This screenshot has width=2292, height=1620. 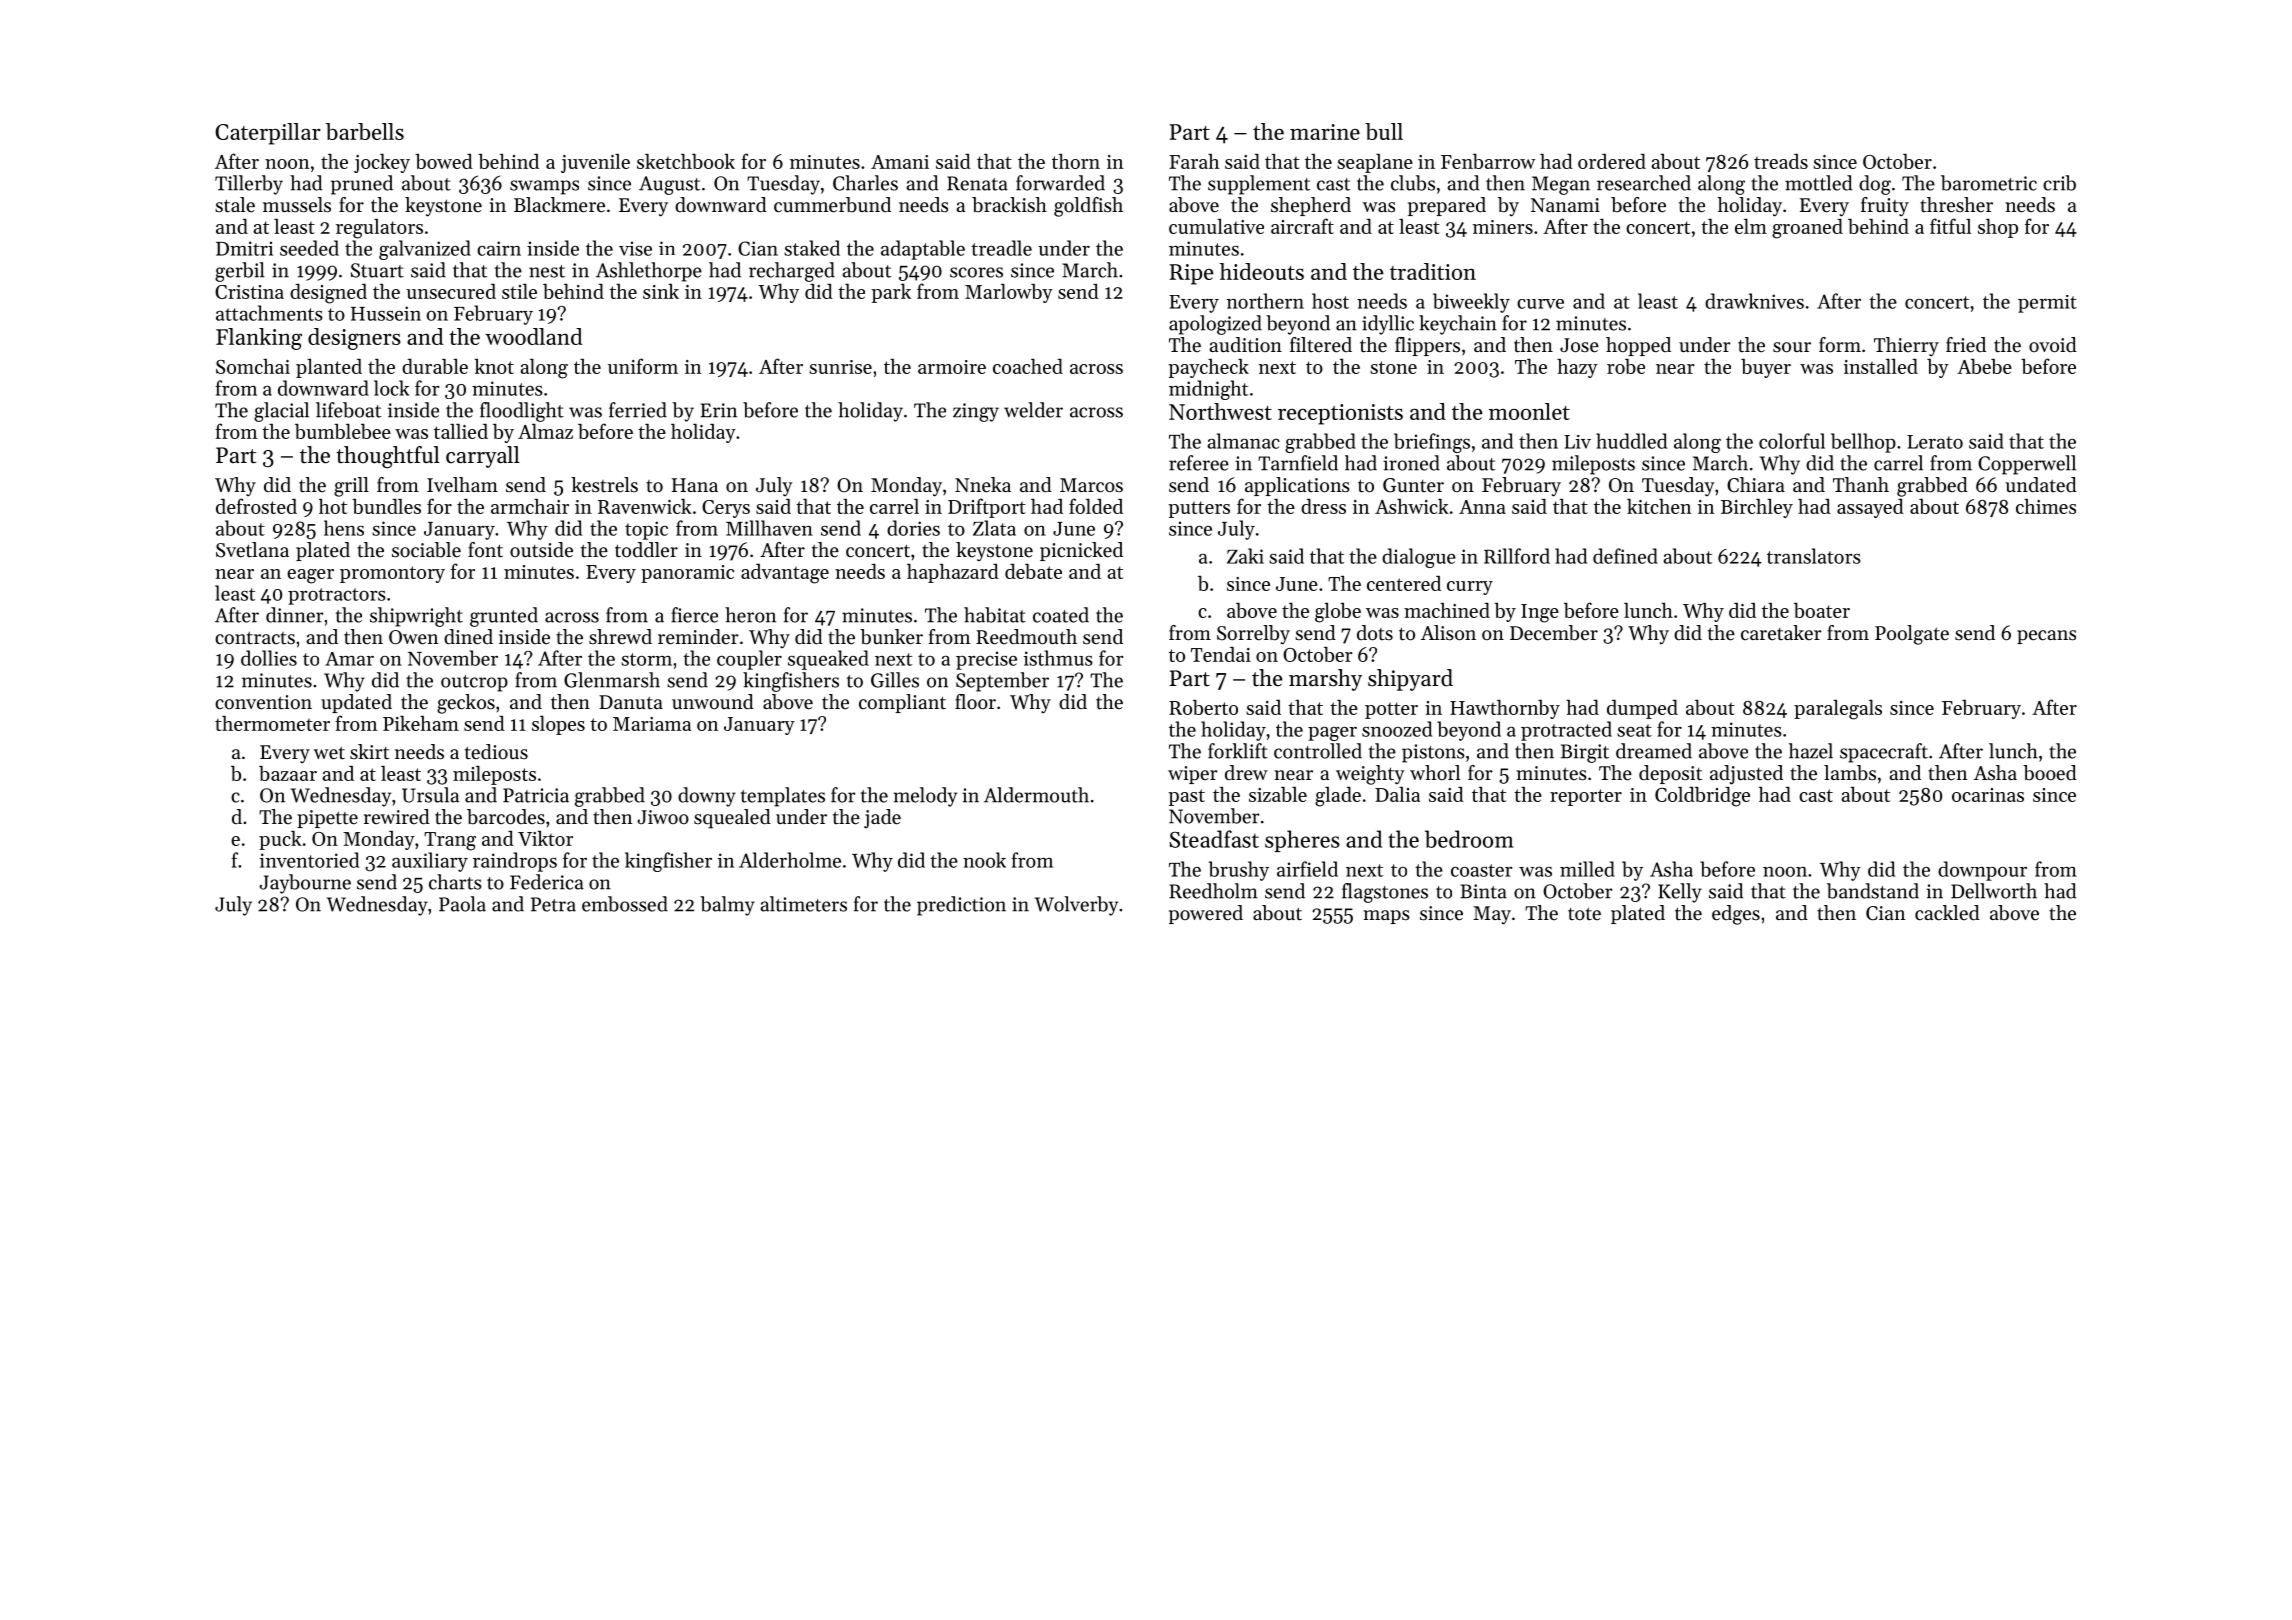 What do you see at coordinates (235, 205) in the screenshot?
I see `stale` at bounding box center [235, 205].
